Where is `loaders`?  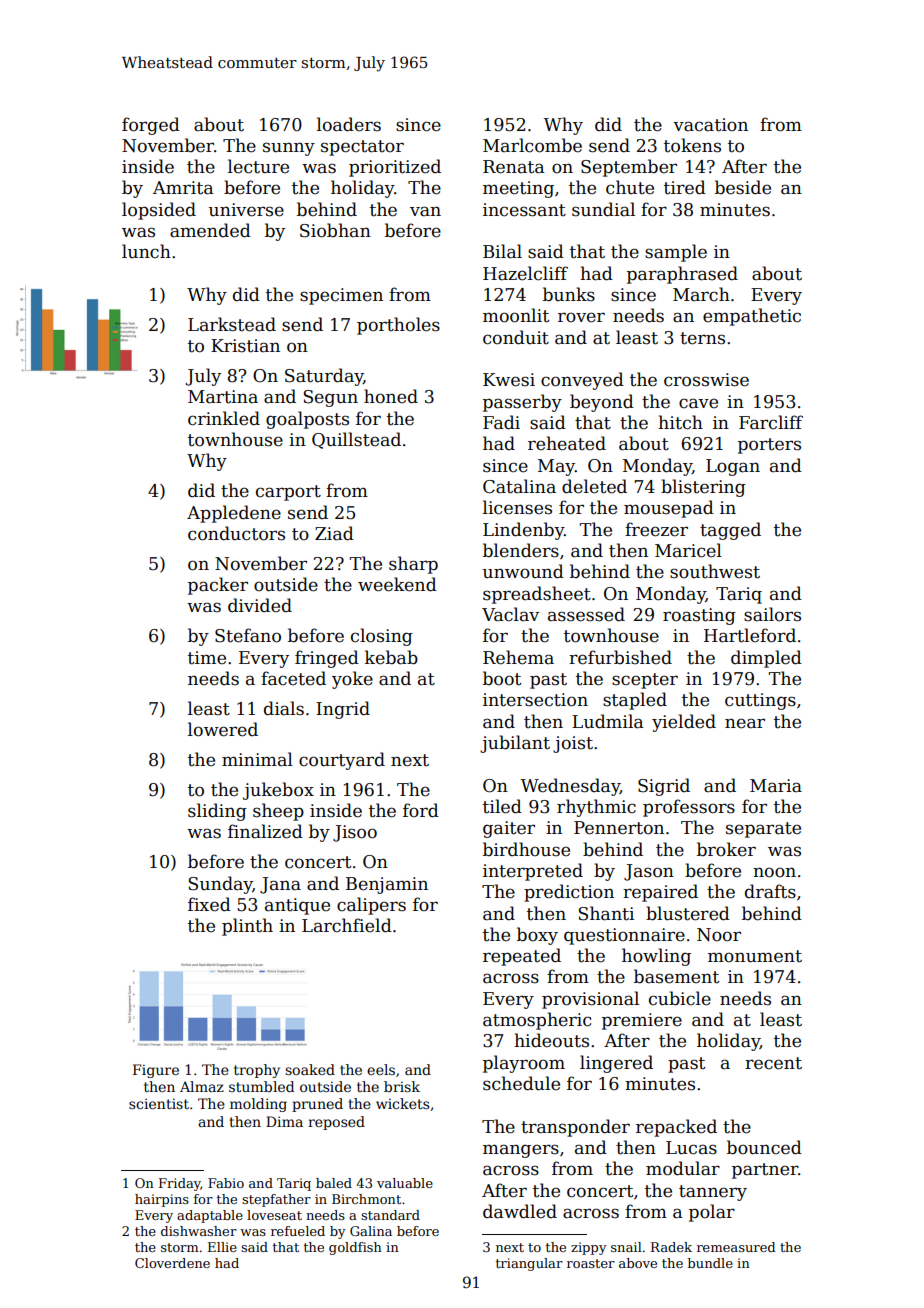 loaders is located at coordinates (349, 124).
